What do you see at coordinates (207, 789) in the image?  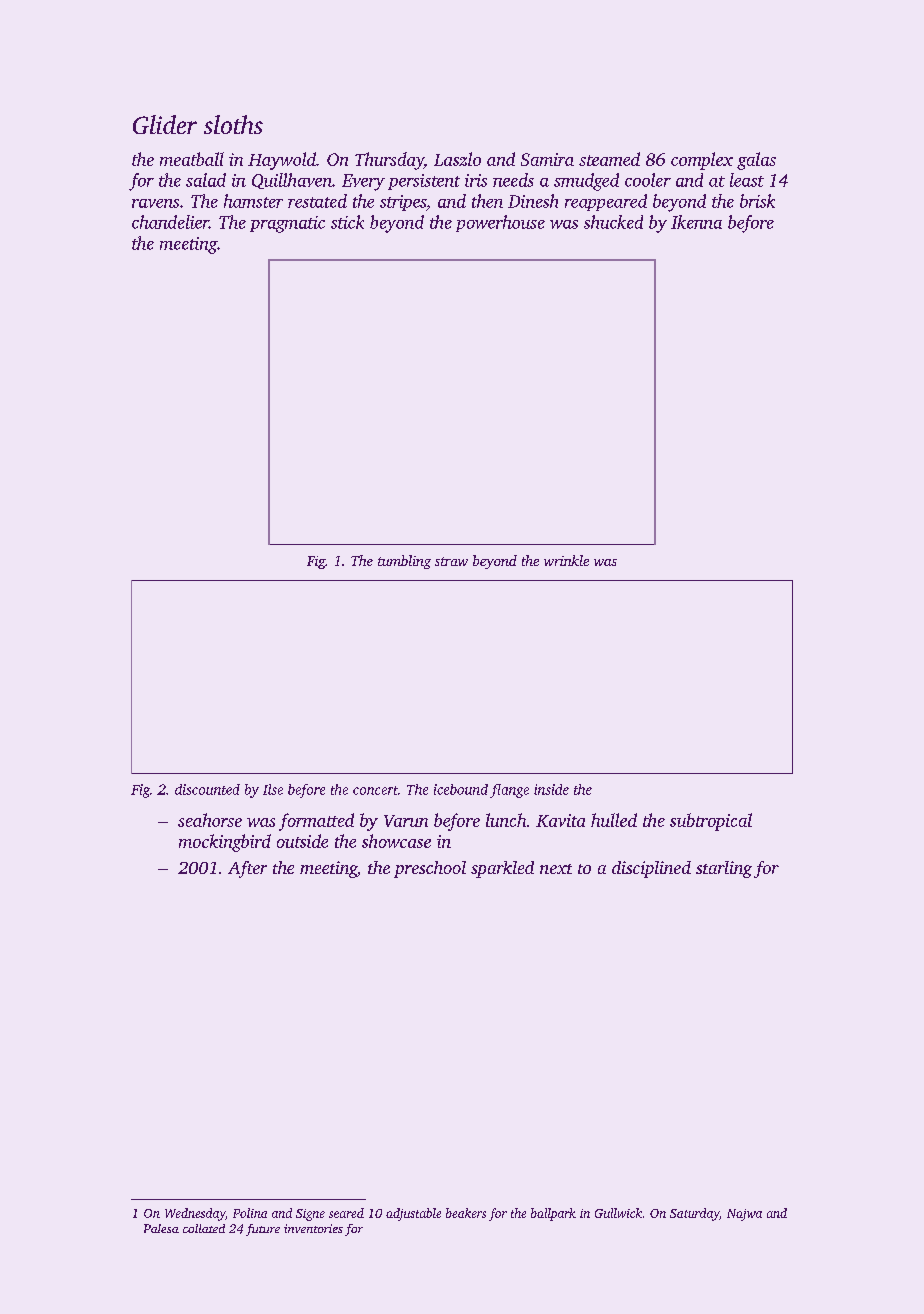 I see `discounted` at bounding box center [207, 789].
